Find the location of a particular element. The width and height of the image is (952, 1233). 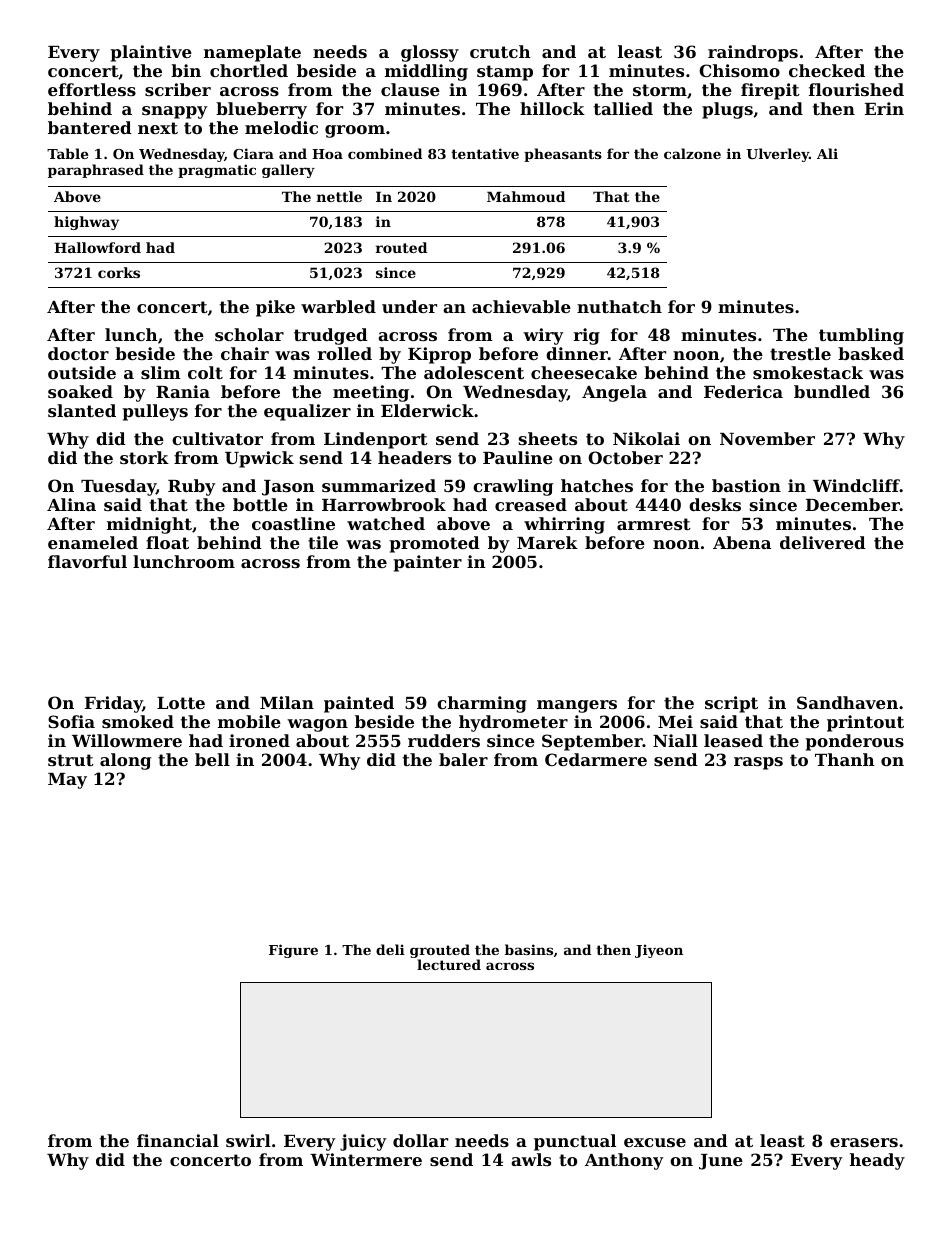

financial is located at coordinates (178, 1140).
